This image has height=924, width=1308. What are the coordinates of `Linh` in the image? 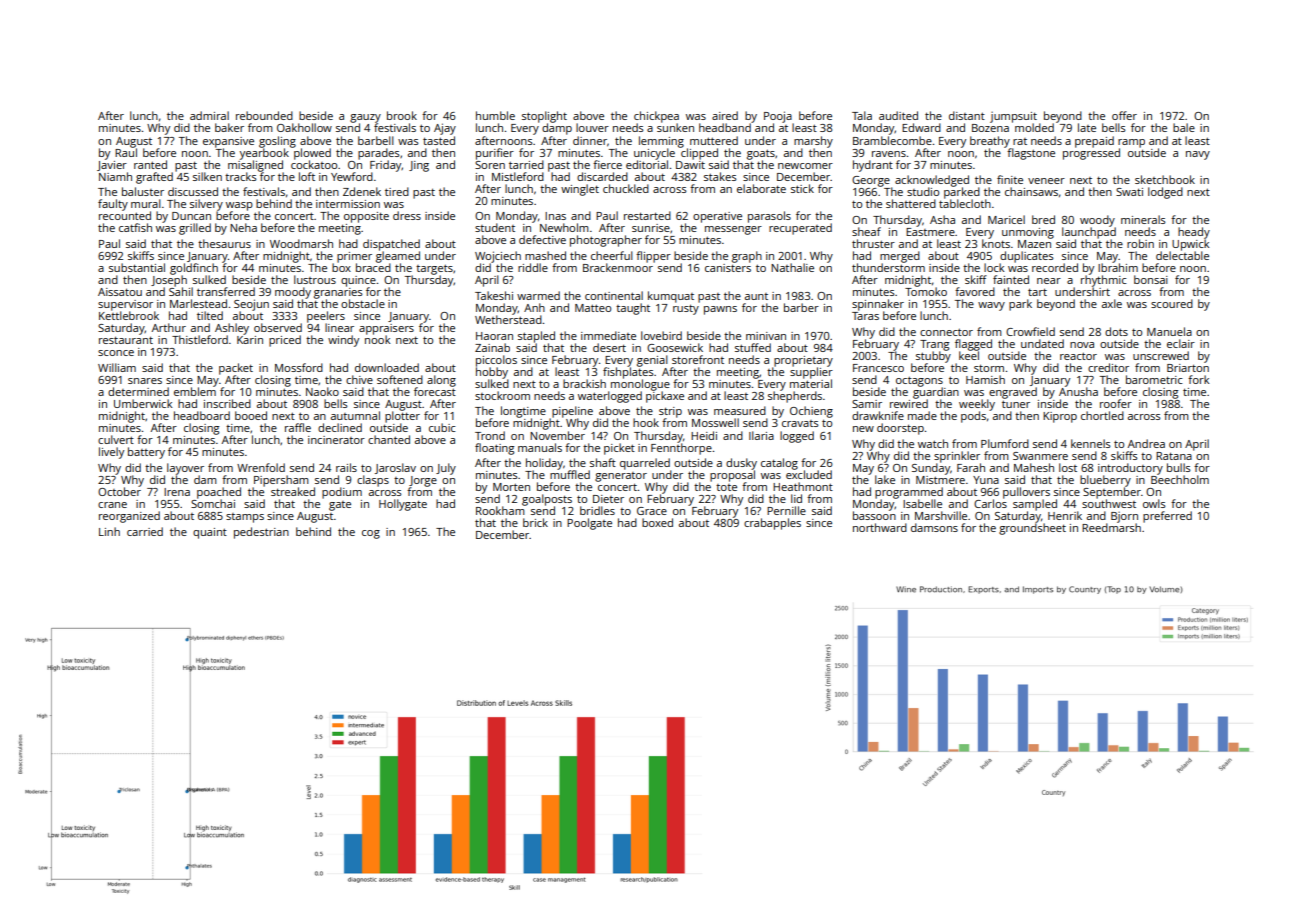 It's located at (109, 531).
